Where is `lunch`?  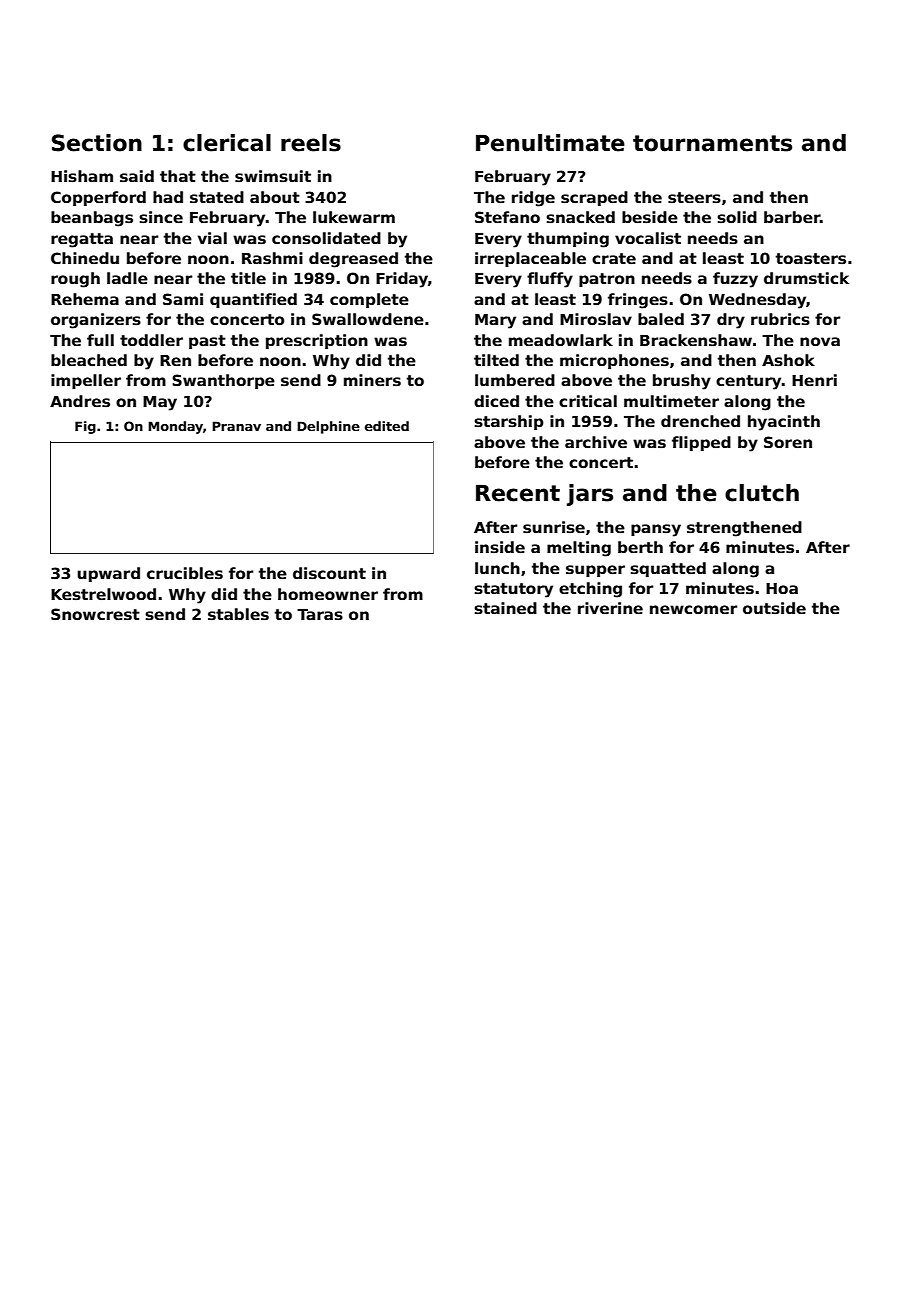
lunch is located at coordinates (497, 568).
